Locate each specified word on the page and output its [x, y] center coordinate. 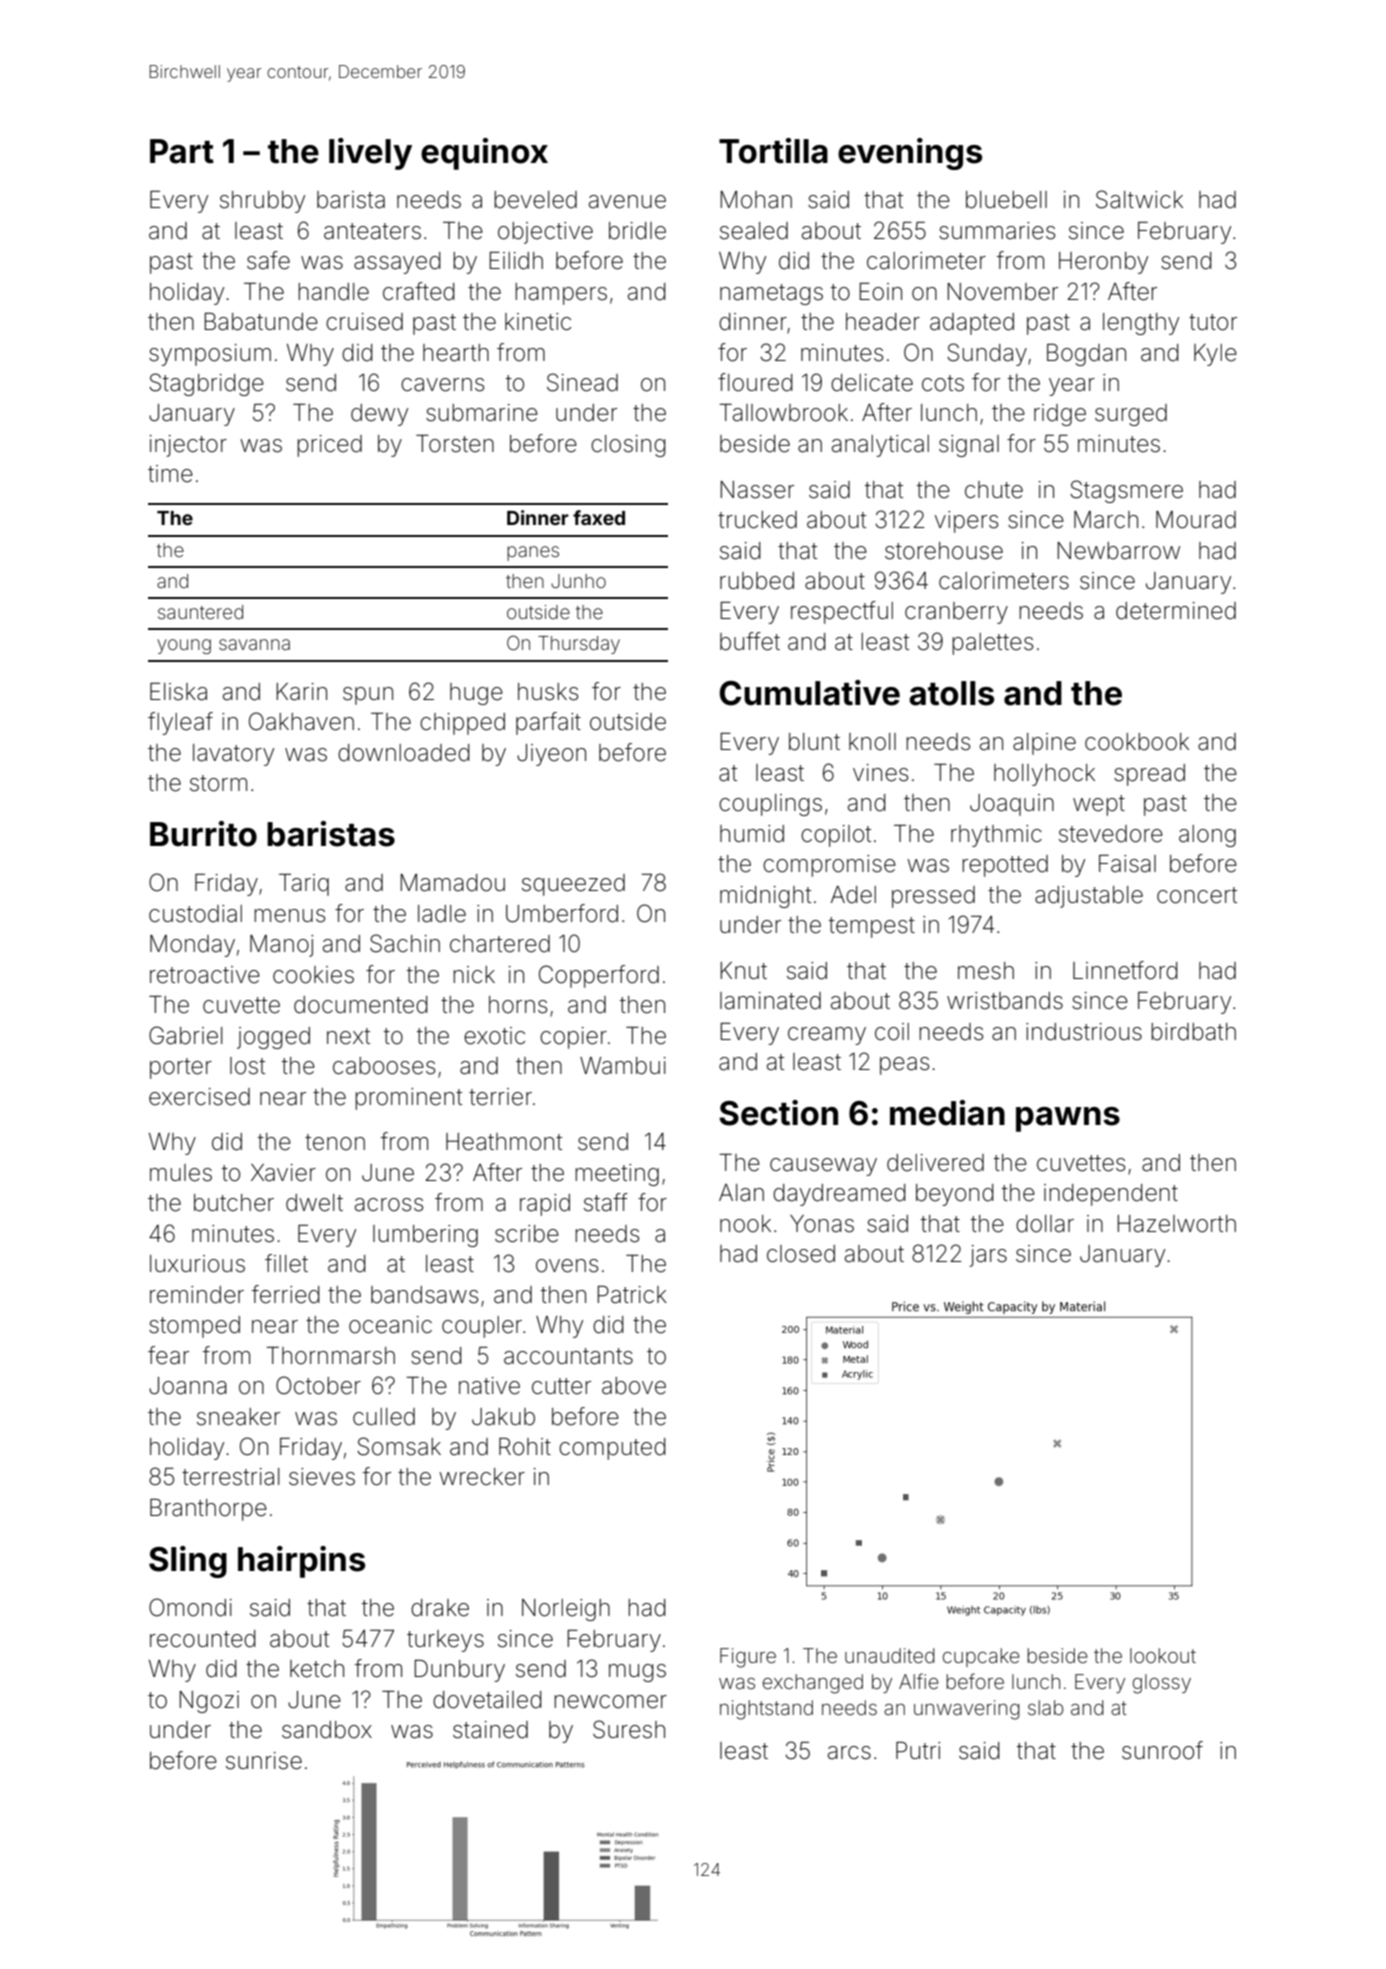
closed [801, 1254]
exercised [199, 1097]
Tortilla [773, 151]
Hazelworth [1176, 1224]
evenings [910, 154]
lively [370, 154]
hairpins [301, 1562]
